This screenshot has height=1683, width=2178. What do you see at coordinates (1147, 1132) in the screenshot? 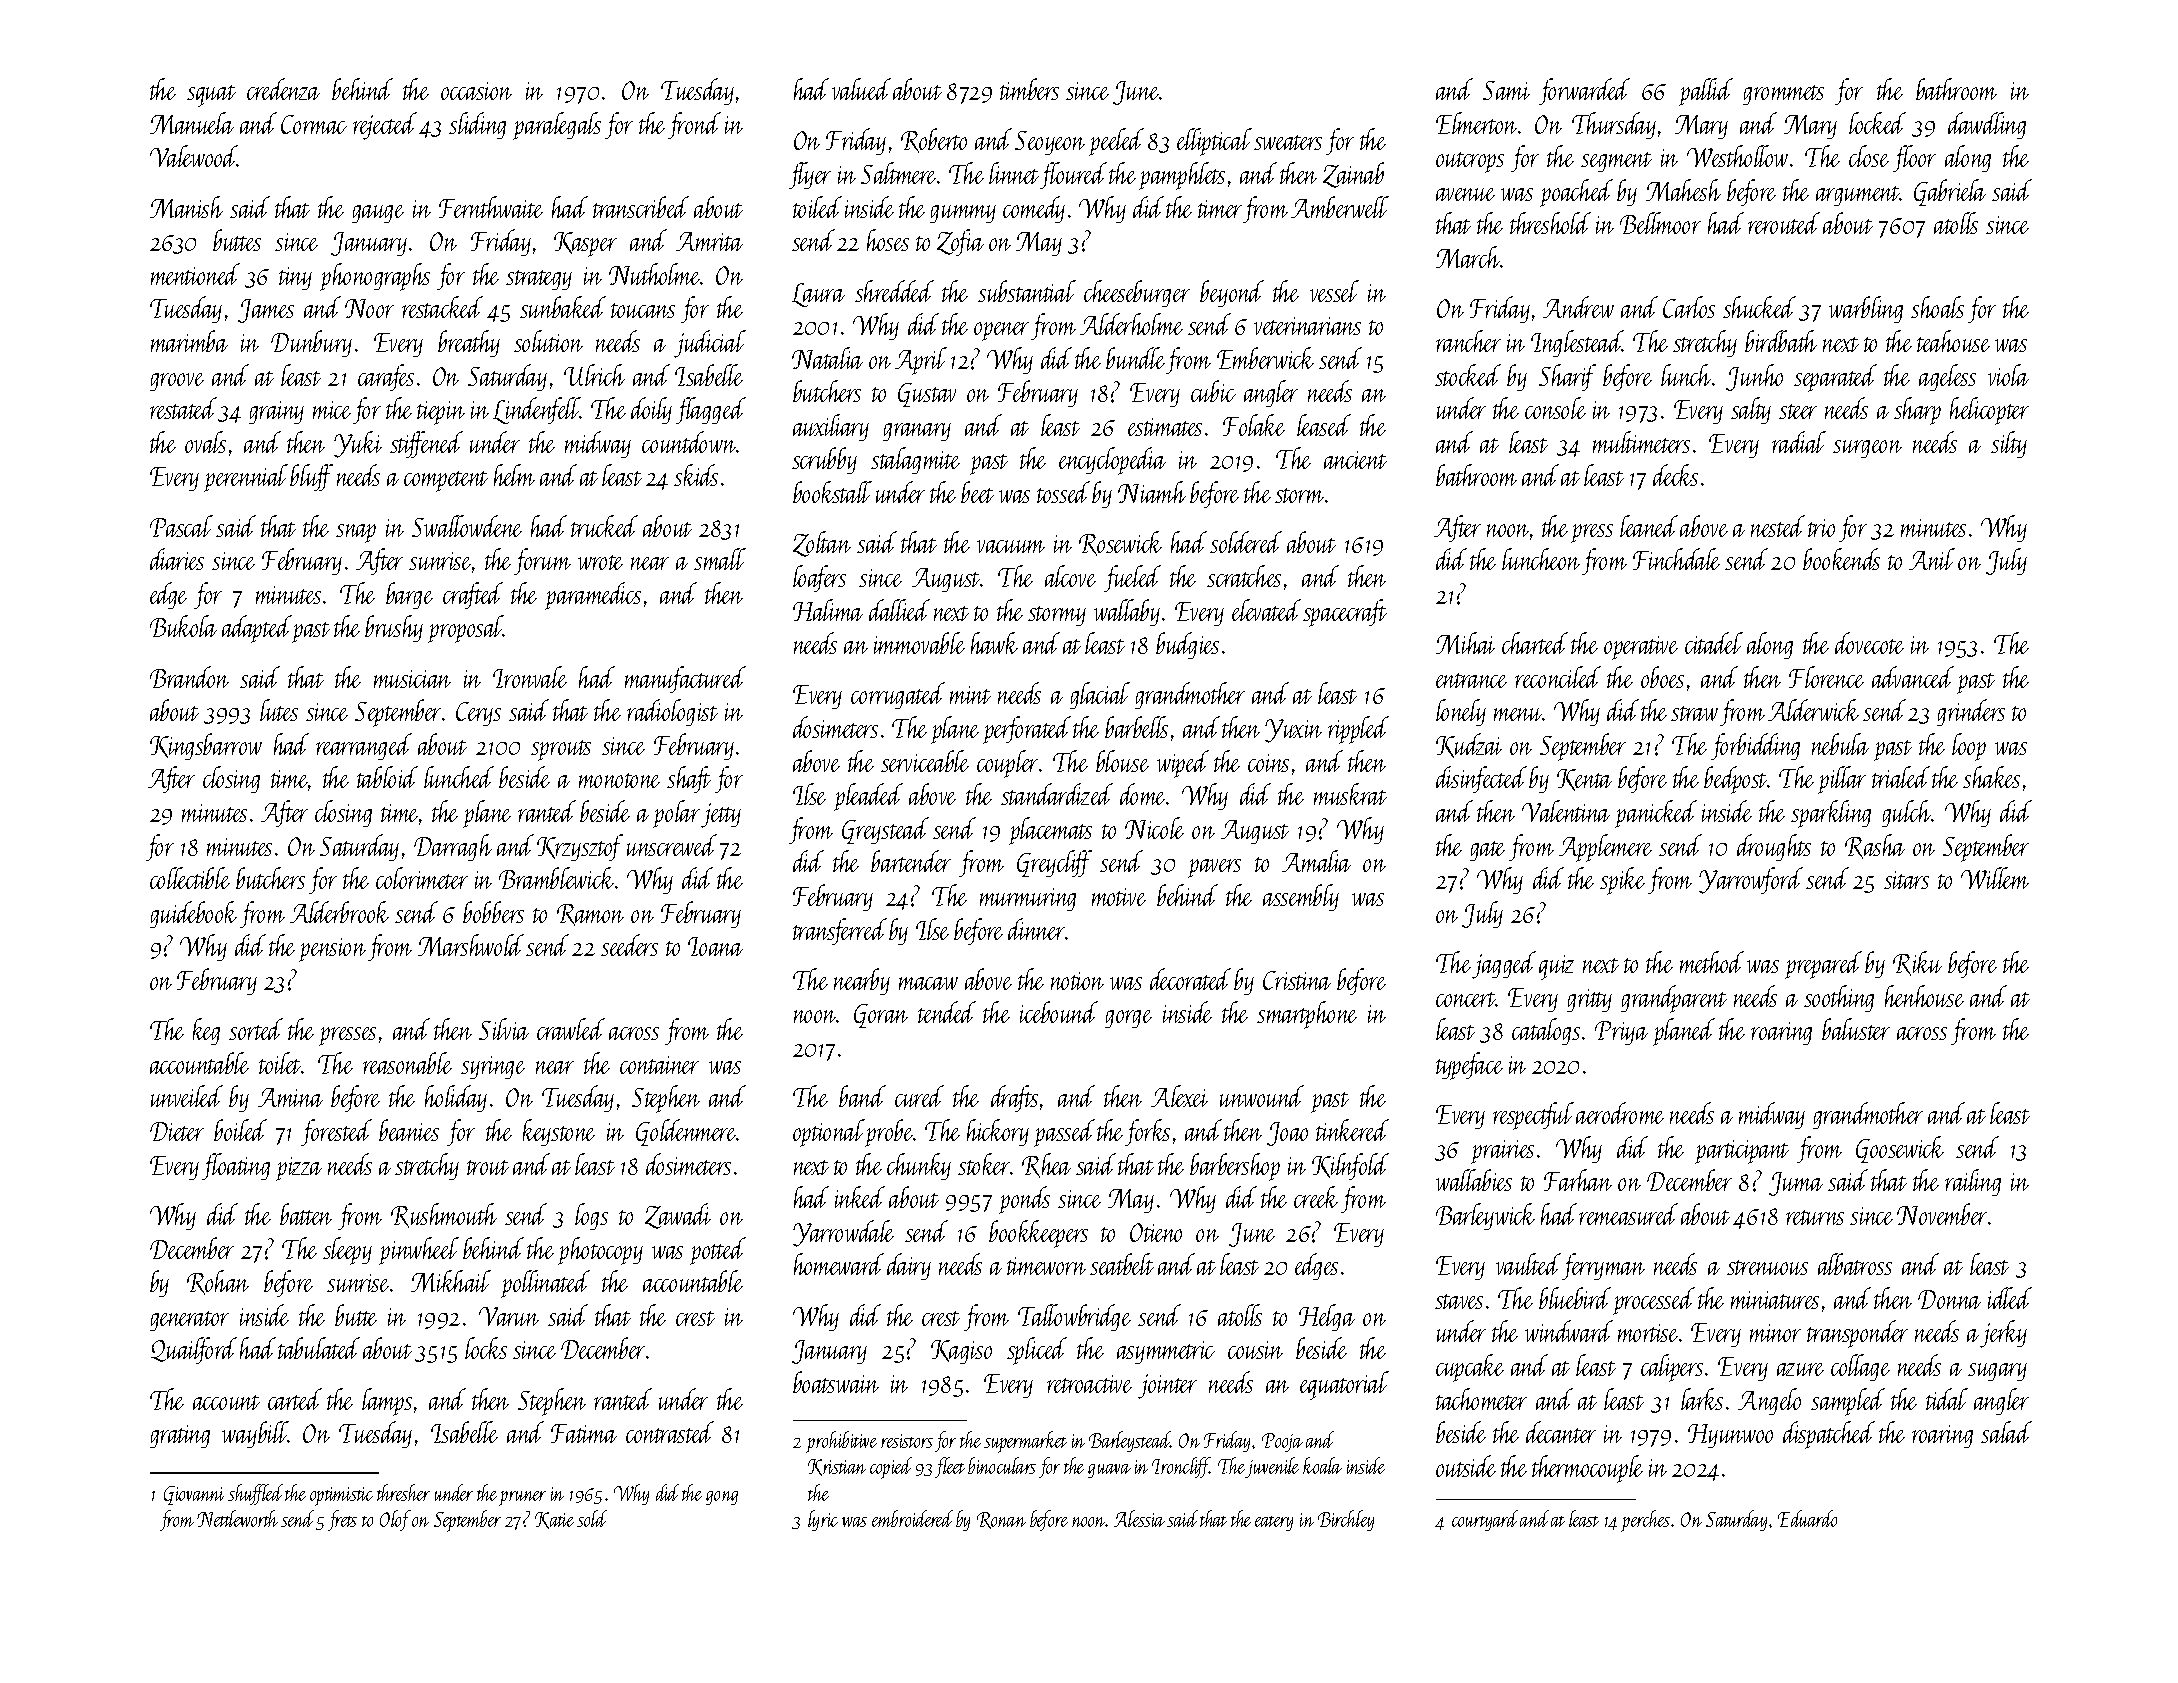
I see `forks` at bounding box center [1147, 1132].
